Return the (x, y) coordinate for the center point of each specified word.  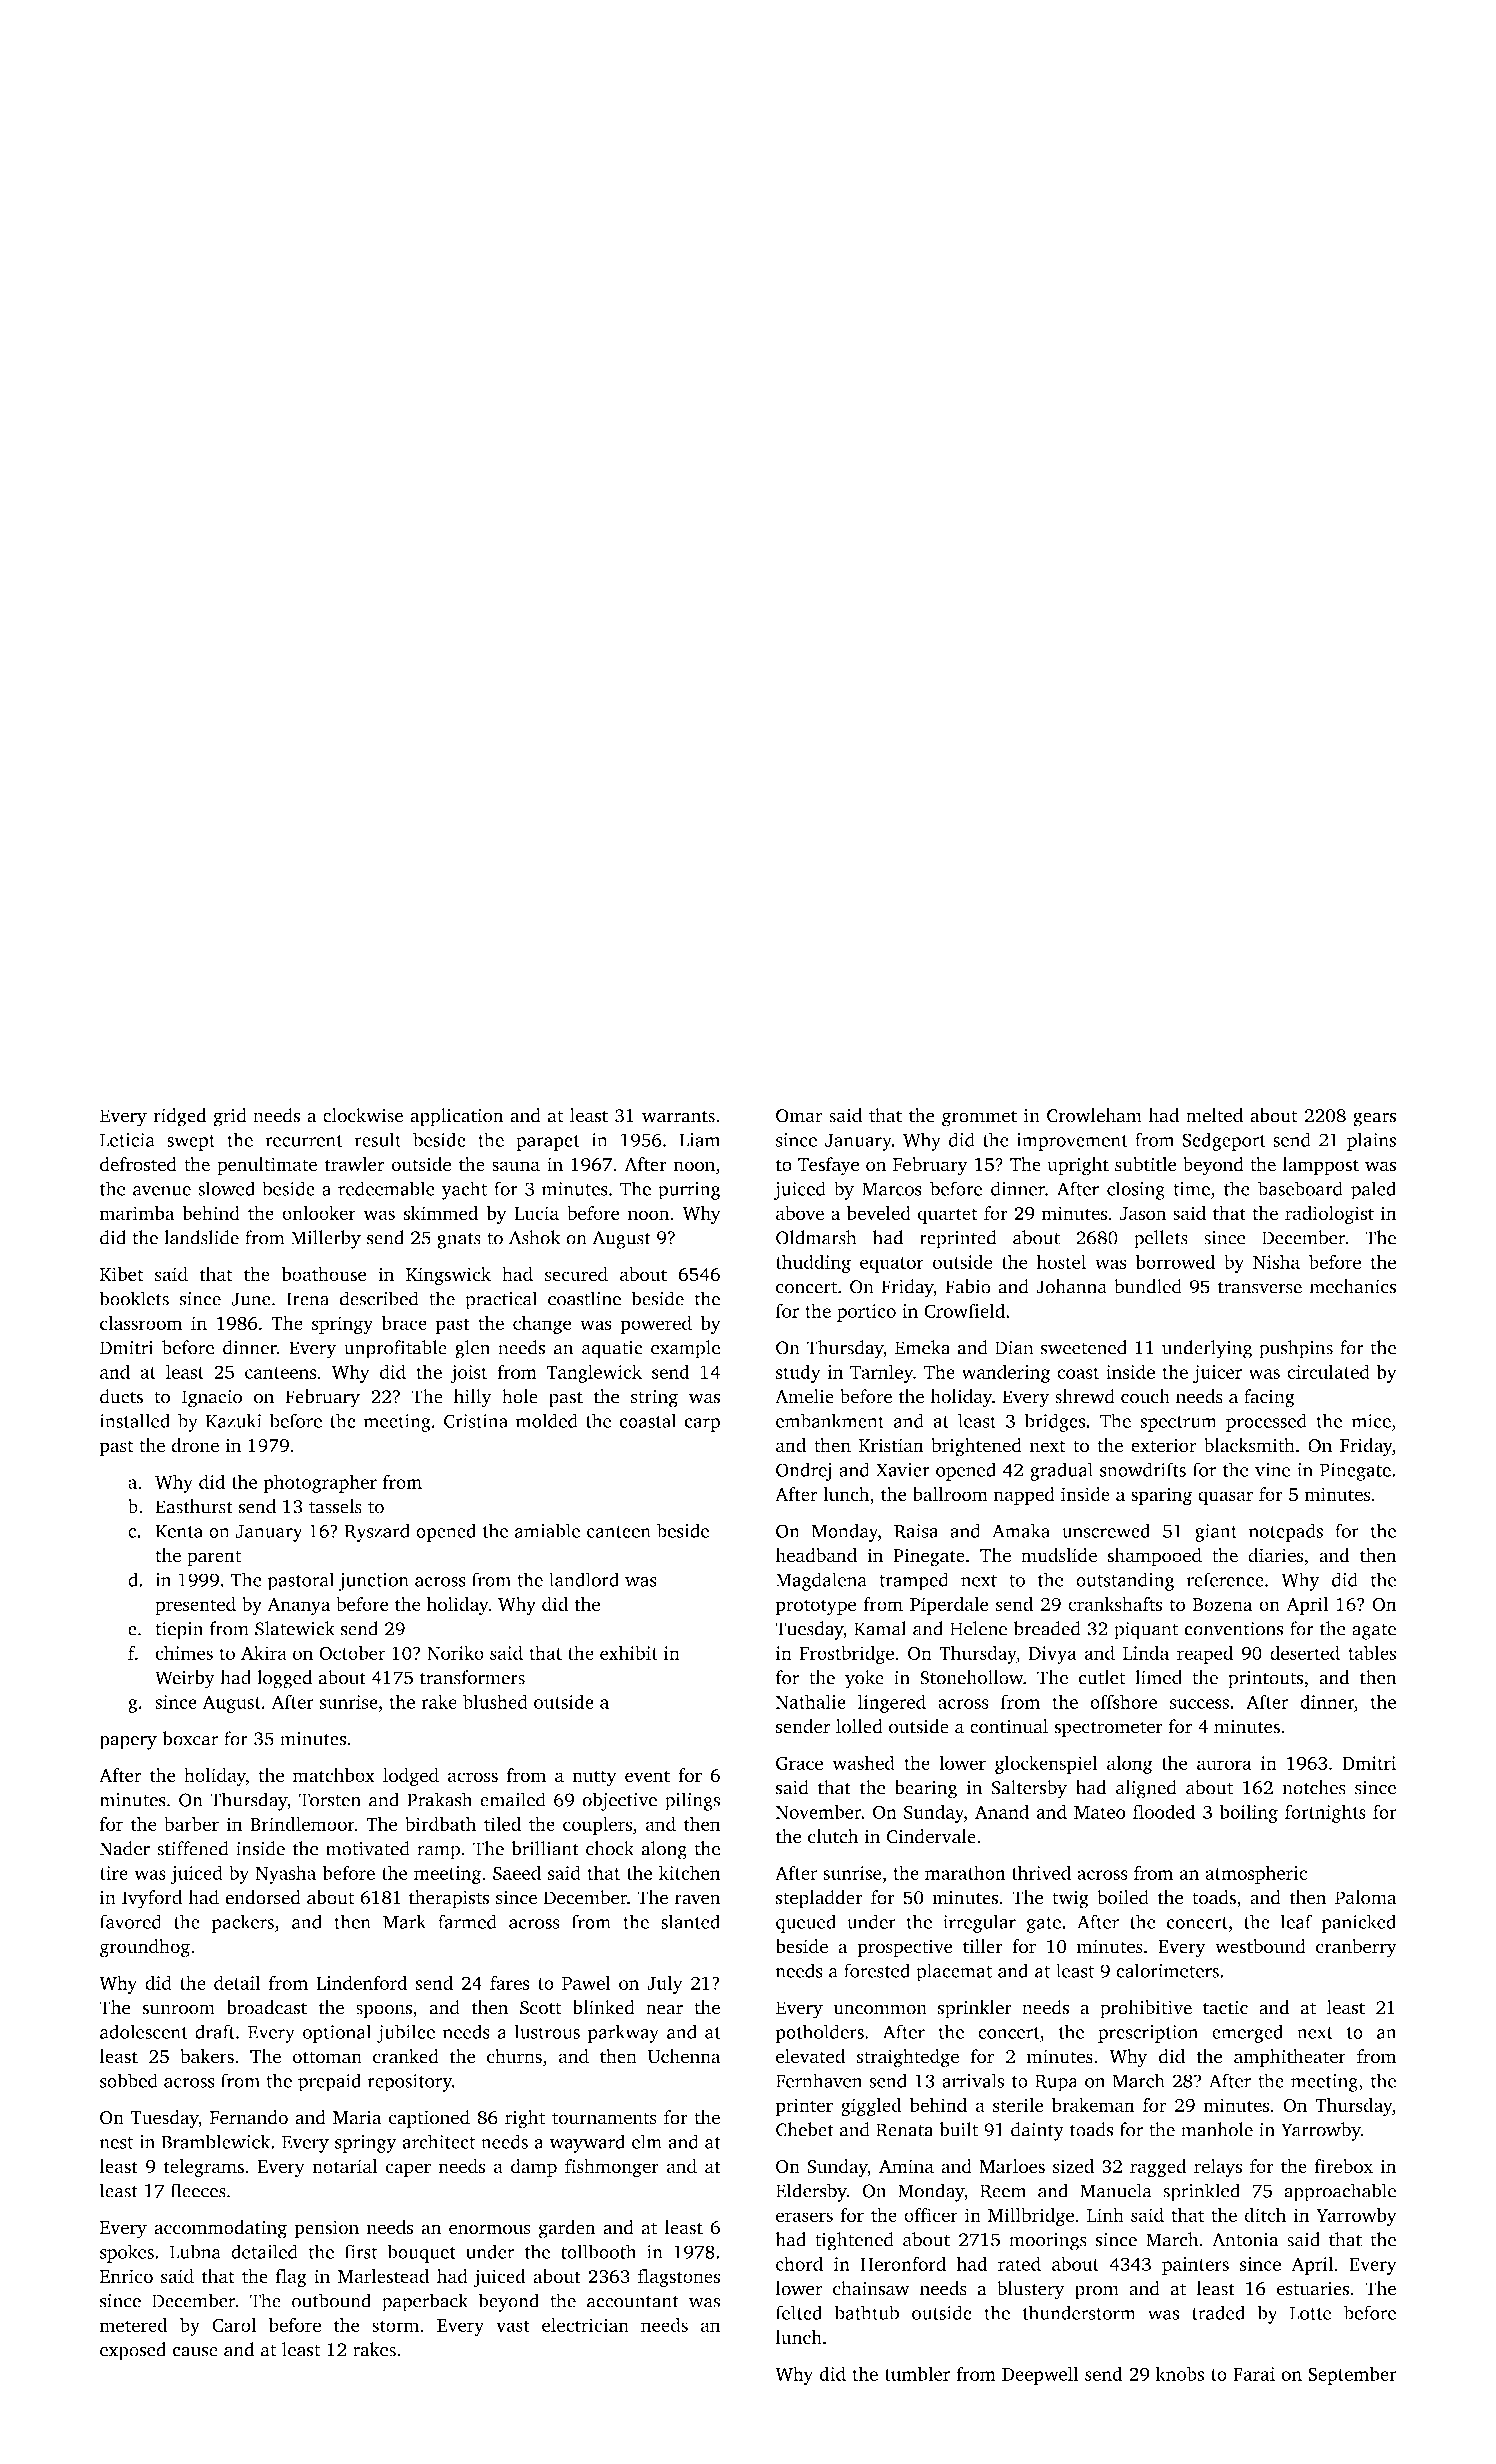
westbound (1260, 1946)
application (456, 1117)
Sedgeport (1224, 1141)
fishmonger (612, 2168)
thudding (813, 1263)
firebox (1344, 2166)
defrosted (138, 1164)
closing (1136, 1190)
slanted (690, 1921)
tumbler (917, 2373)
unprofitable (395, 1349)
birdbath (440, 1824)
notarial (344, 2166)
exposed (133, 2351)
